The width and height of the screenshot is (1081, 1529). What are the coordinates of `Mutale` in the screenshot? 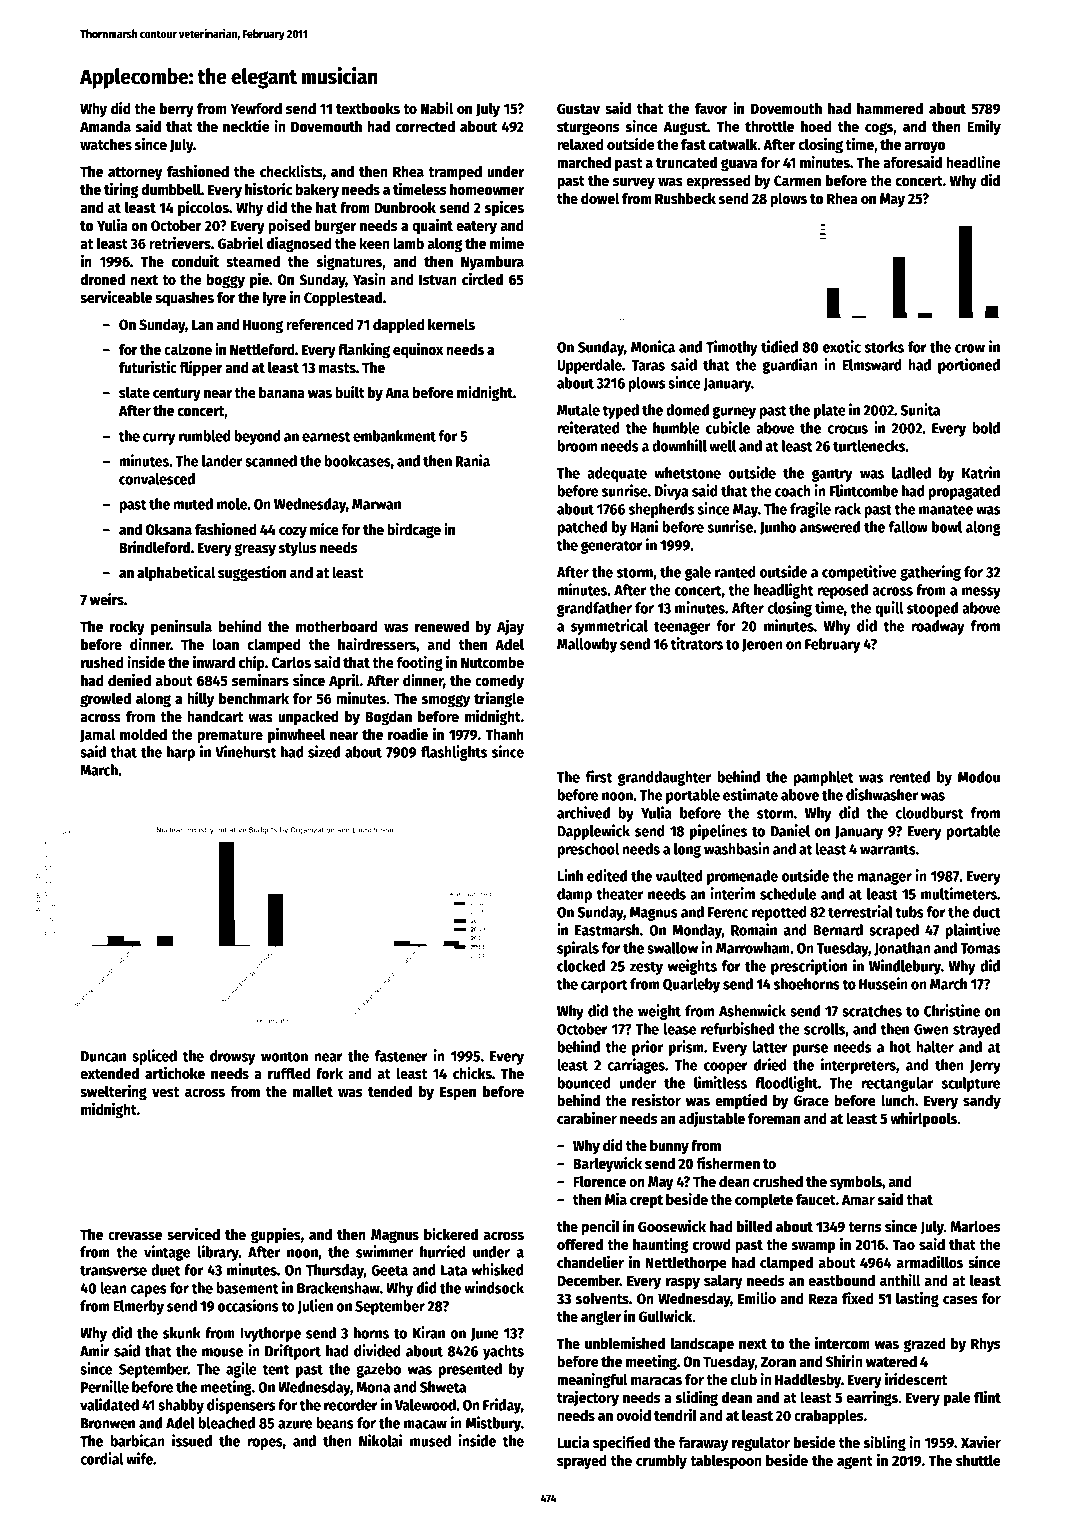 It's located at (578, 410).
